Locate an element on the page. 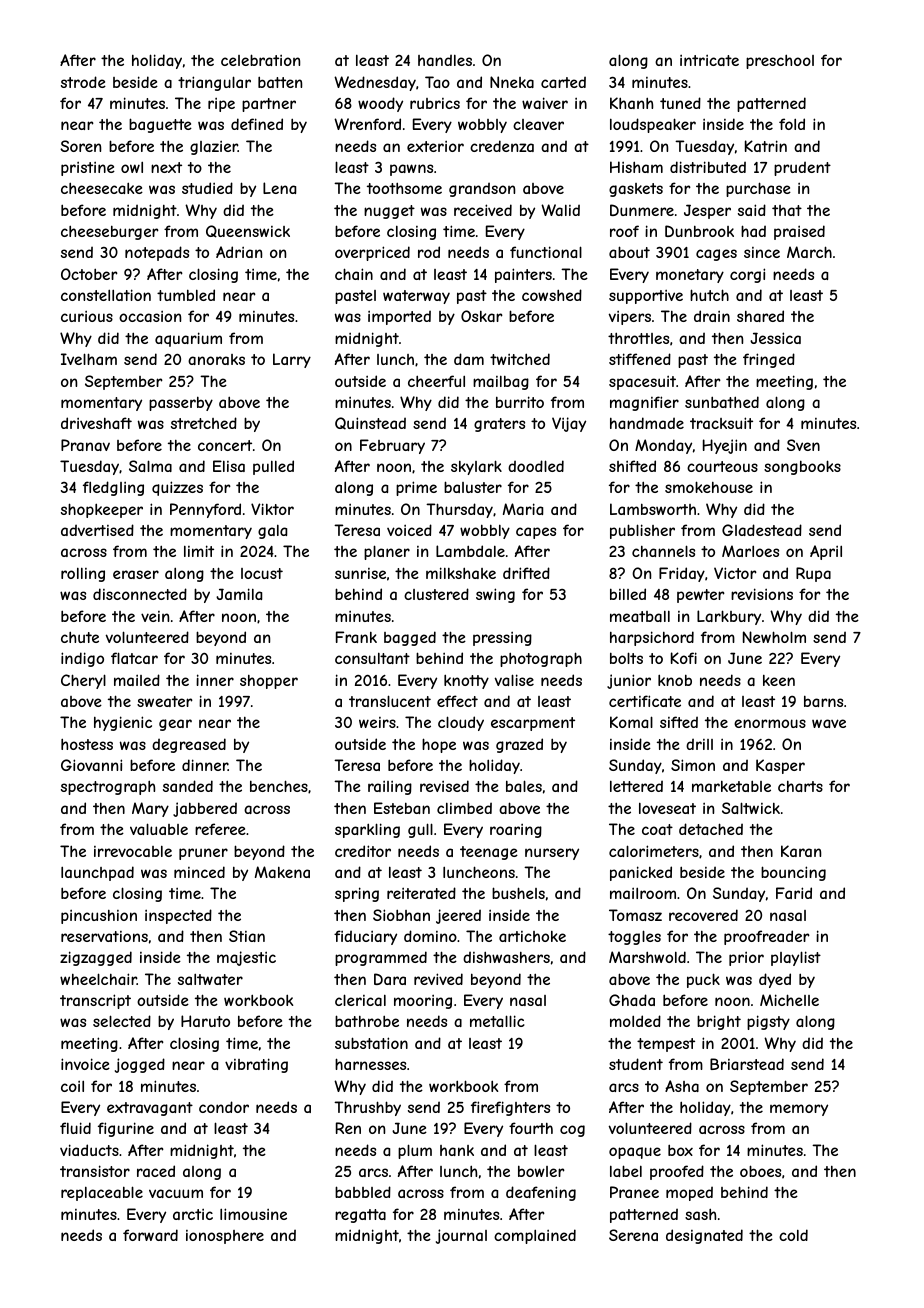 Image resolution: width=924 pixels, height=1308 pixels. photograph is located at coordinates (541, 659).
